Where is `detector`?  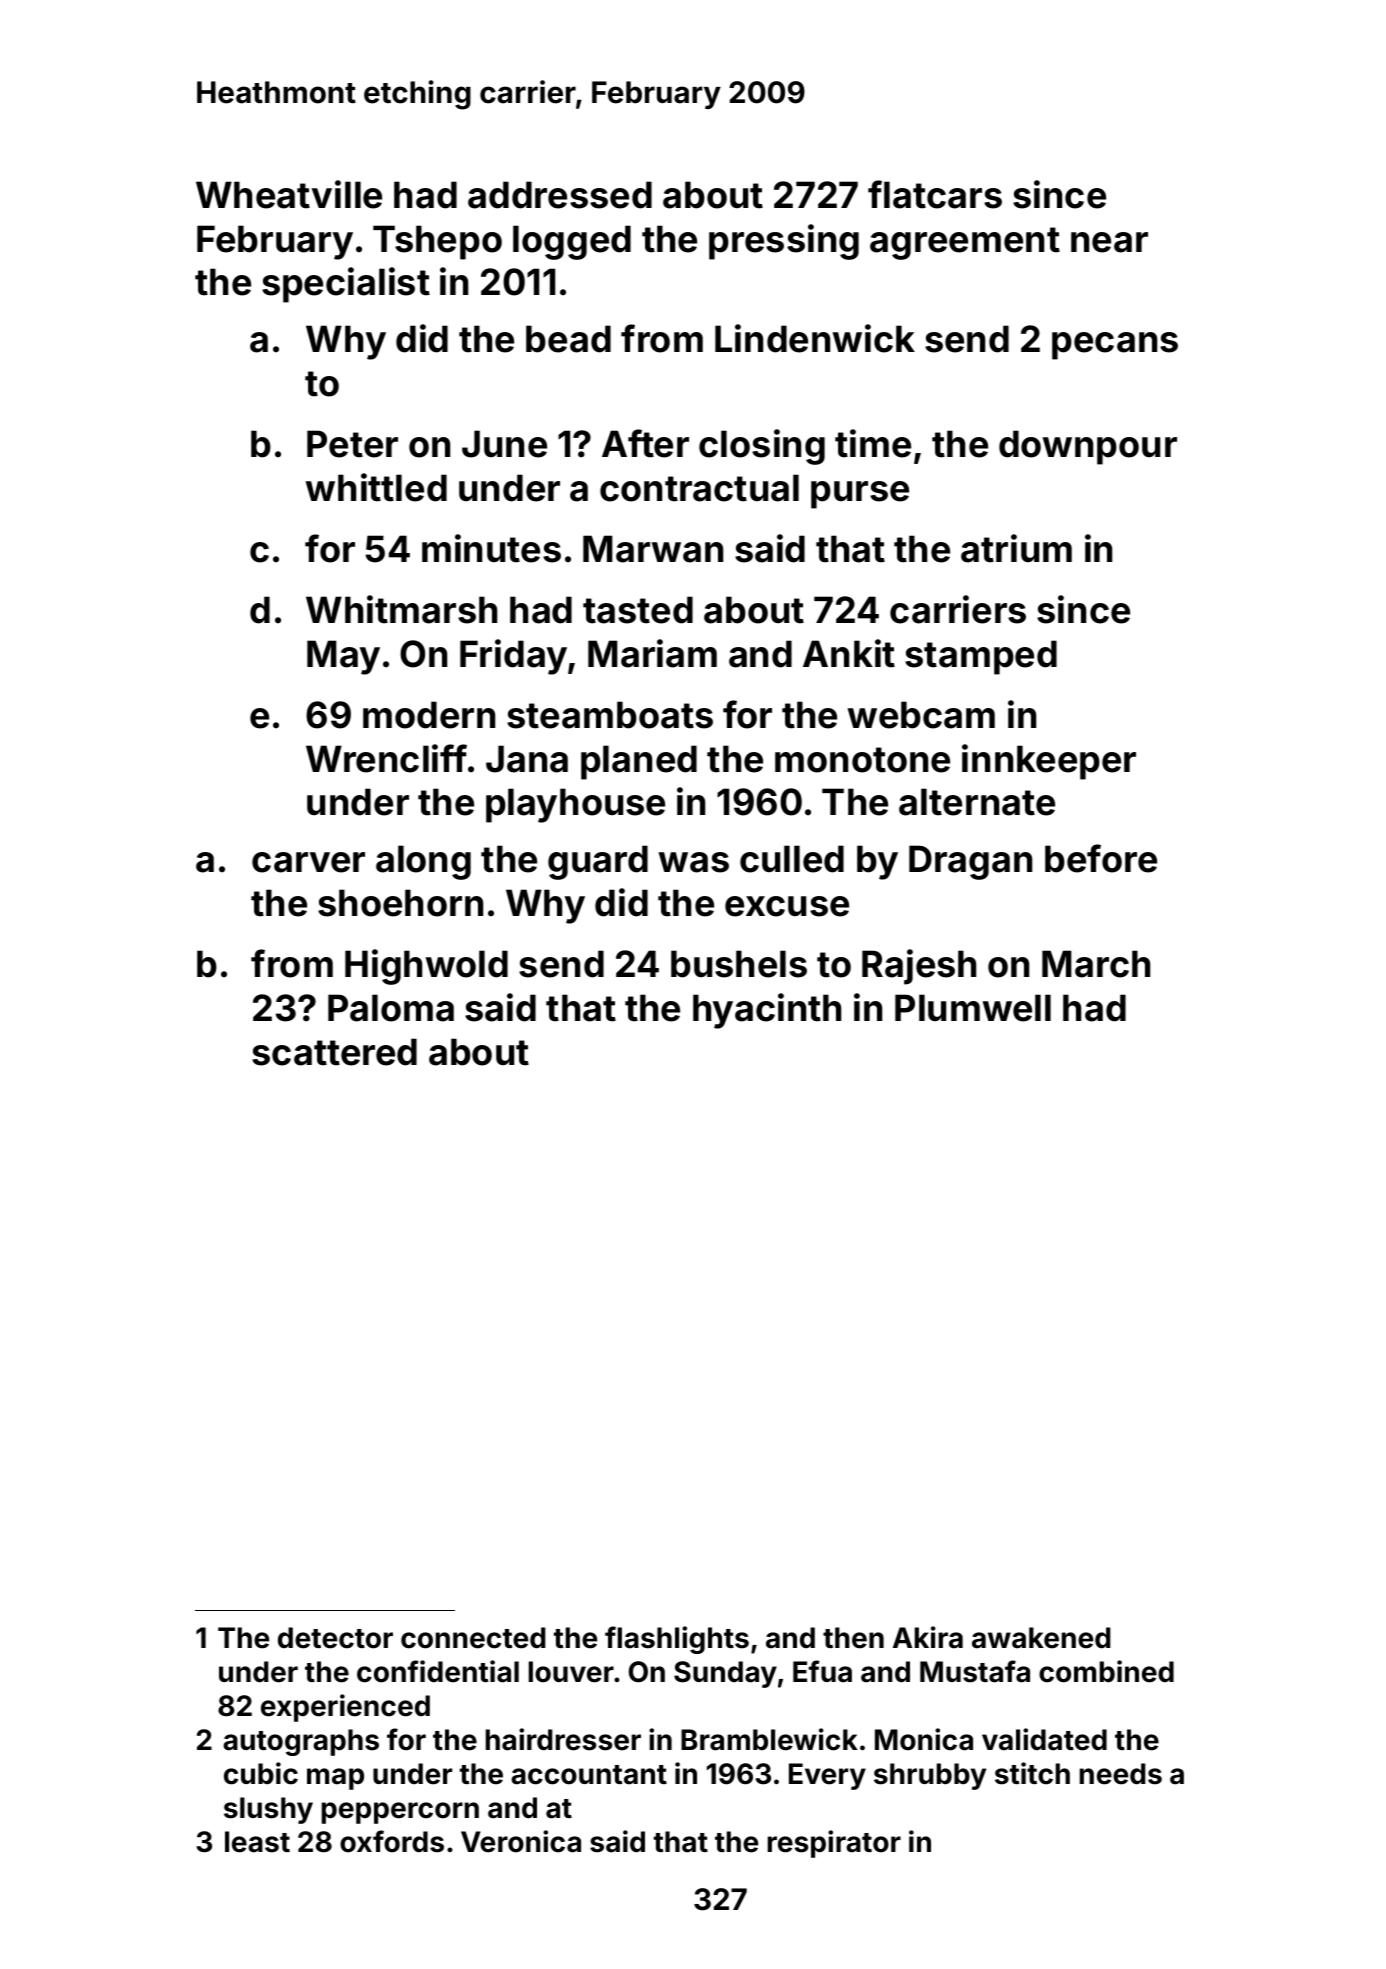
detector is located at coordinates (335, 1638).
